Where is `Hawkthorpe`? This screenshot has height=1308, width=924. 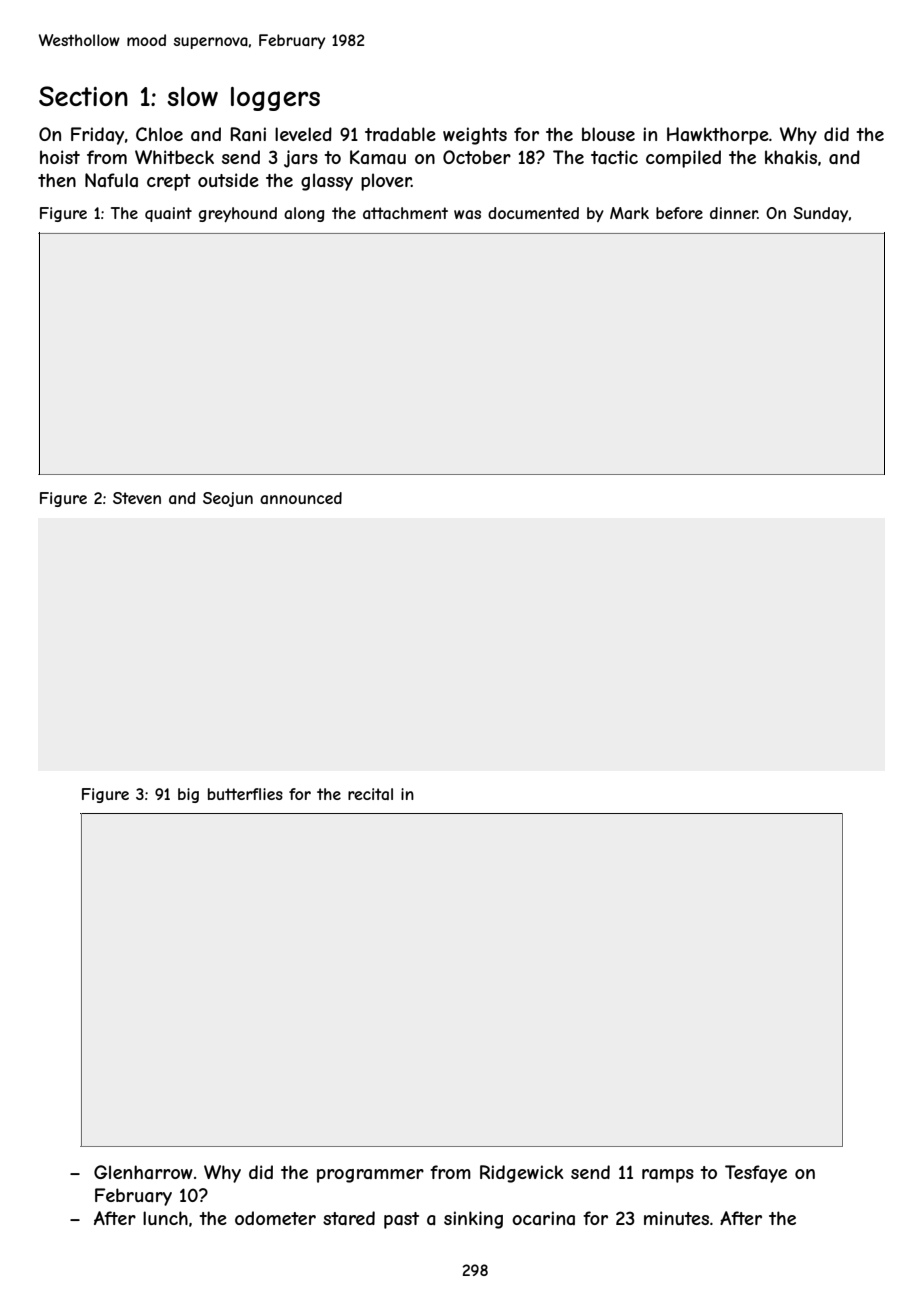
Hawkthorpe is located at coordinates (718, 136).
